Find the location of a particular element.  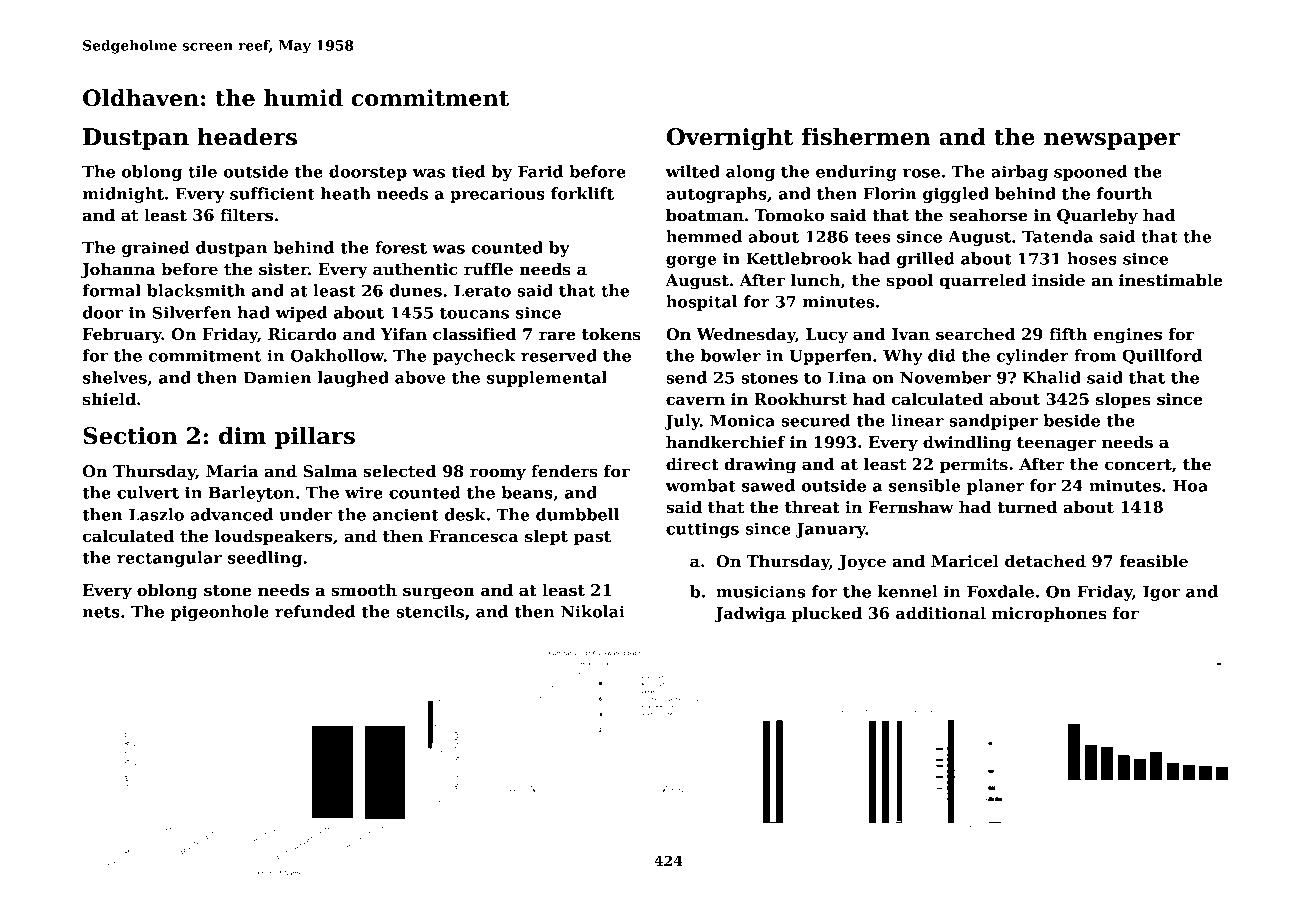

pigeonhole is located at coordinates (220, 613).
